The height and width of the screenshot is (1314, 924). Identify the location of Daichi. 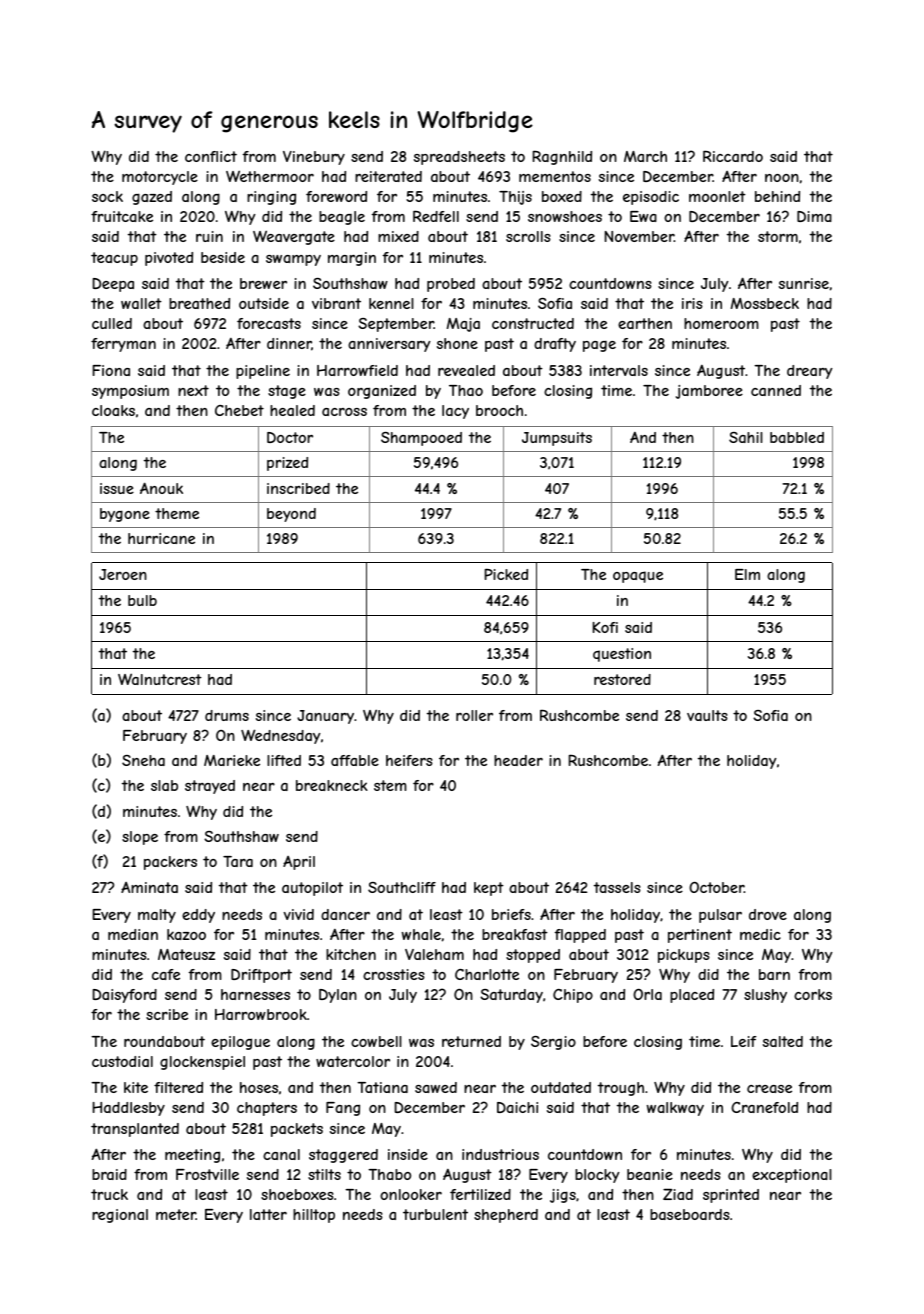
(517, 1107).
